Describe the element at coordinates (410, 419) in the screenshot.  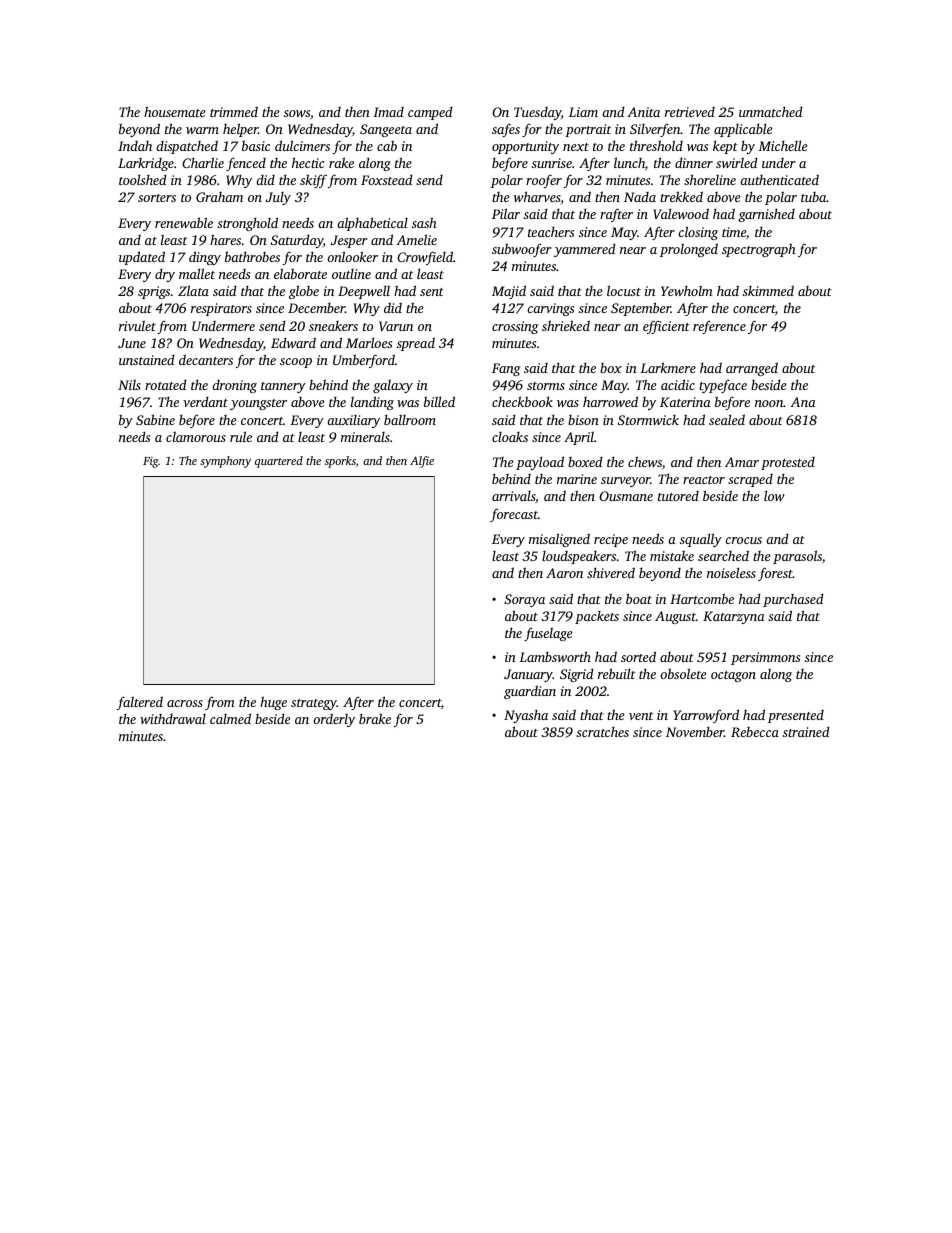
I see `ballroom` at that location.
